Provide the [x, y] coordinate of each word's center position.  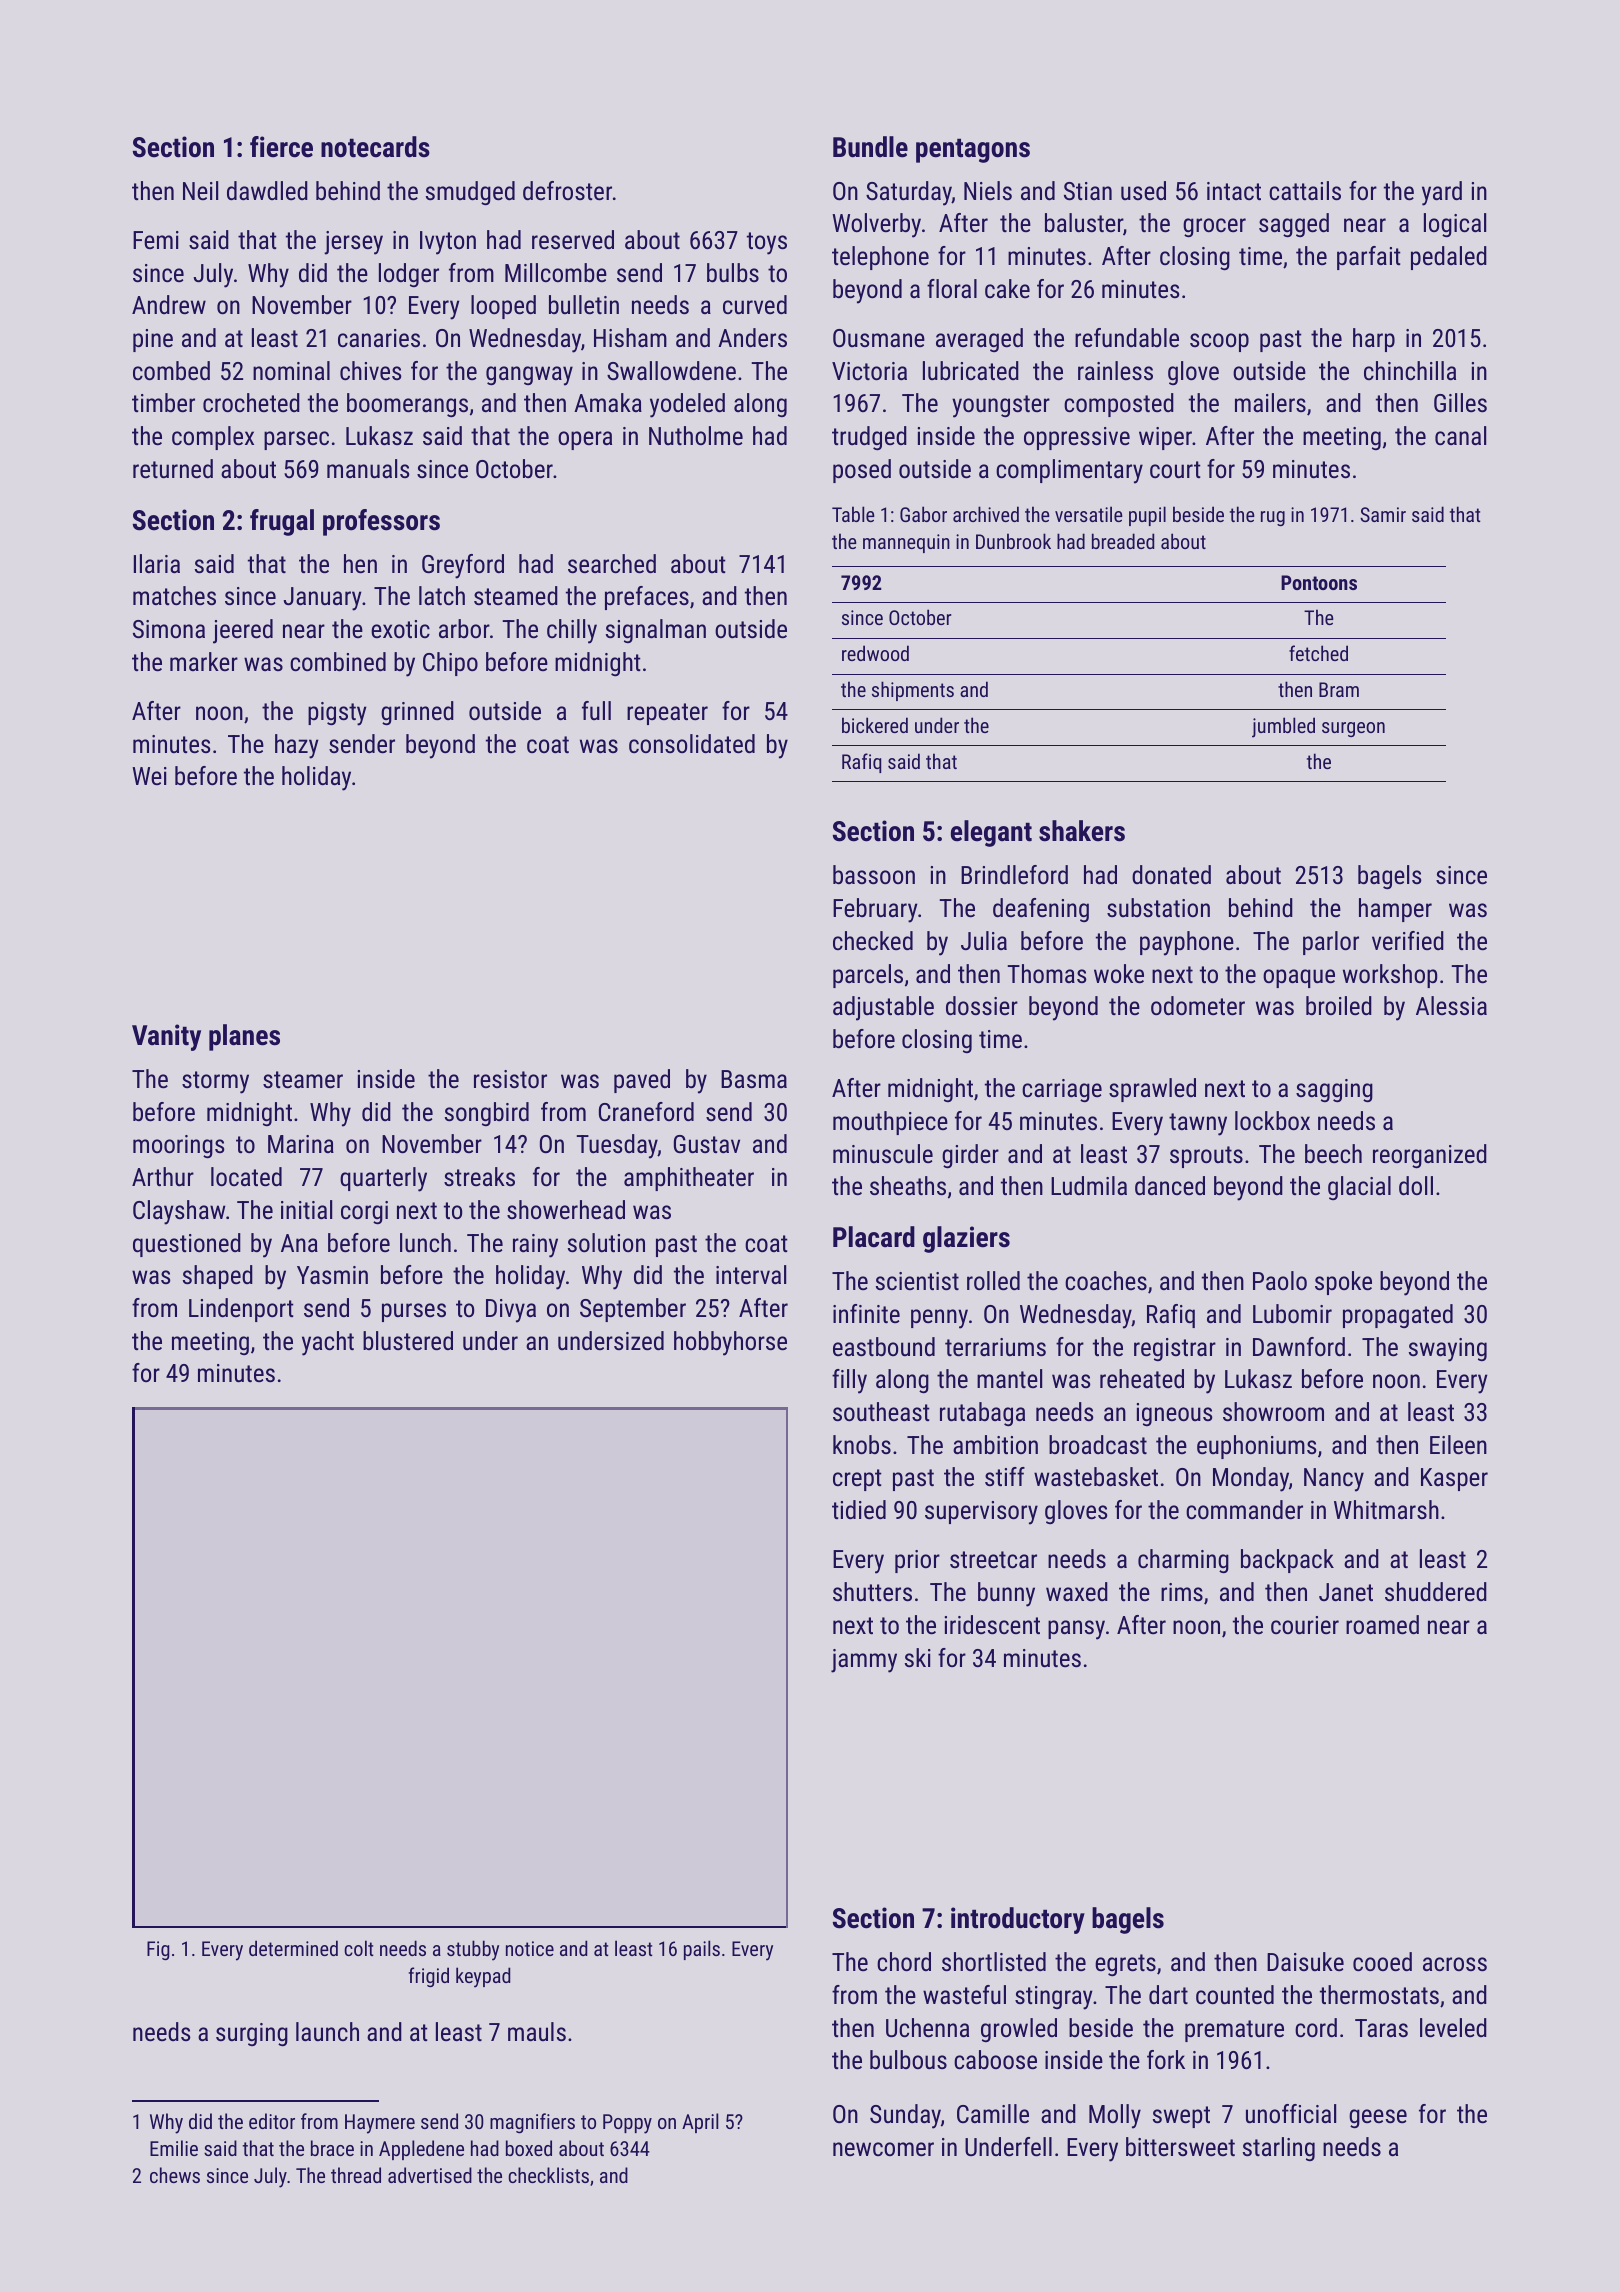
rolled [993, 1280]
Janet [1346, 1592]
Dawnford [1299, 1346]
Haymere [380, 2124]
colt [358, 1948]
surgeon [1353, 729]
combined [338, 661]
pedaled [1449, 258]
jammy [864, 1661]
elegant [991, 833]
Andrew [169, 304]
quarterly [383, 1179]
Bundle [870, 147]
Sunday [905, 2116]
